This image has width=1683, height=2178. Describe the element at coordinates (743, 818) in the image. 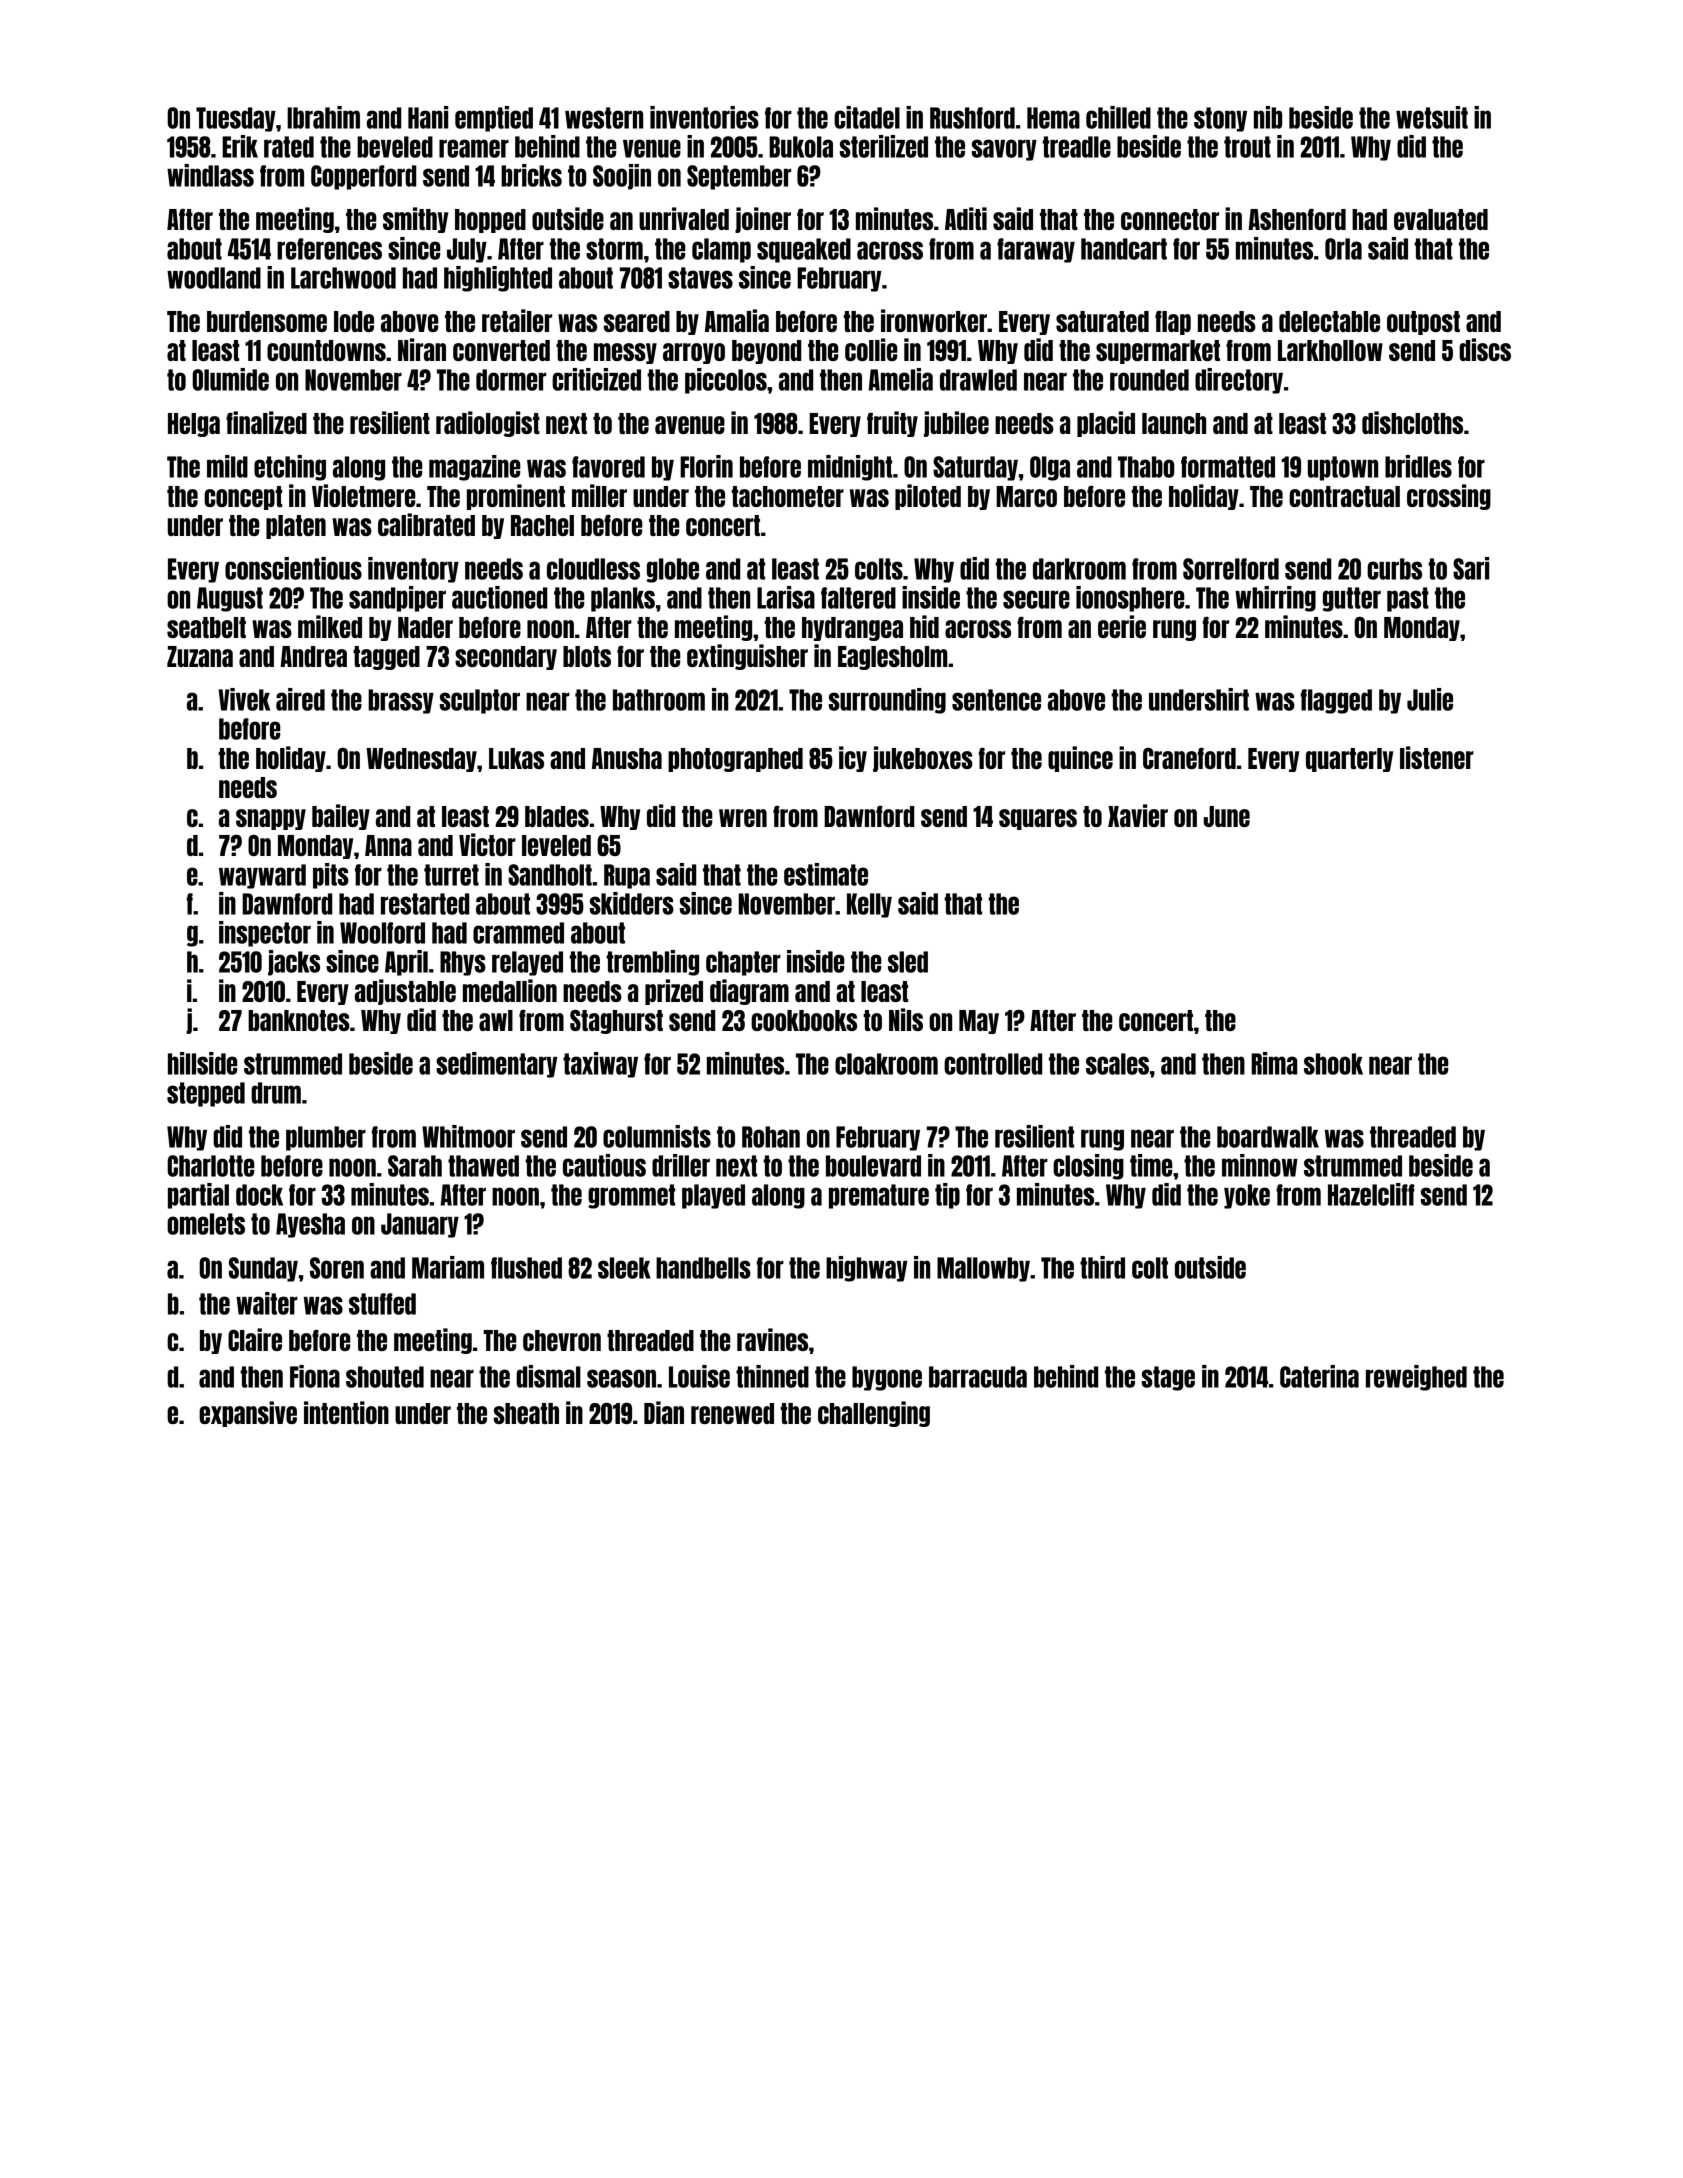

I see `wren` at that location.
